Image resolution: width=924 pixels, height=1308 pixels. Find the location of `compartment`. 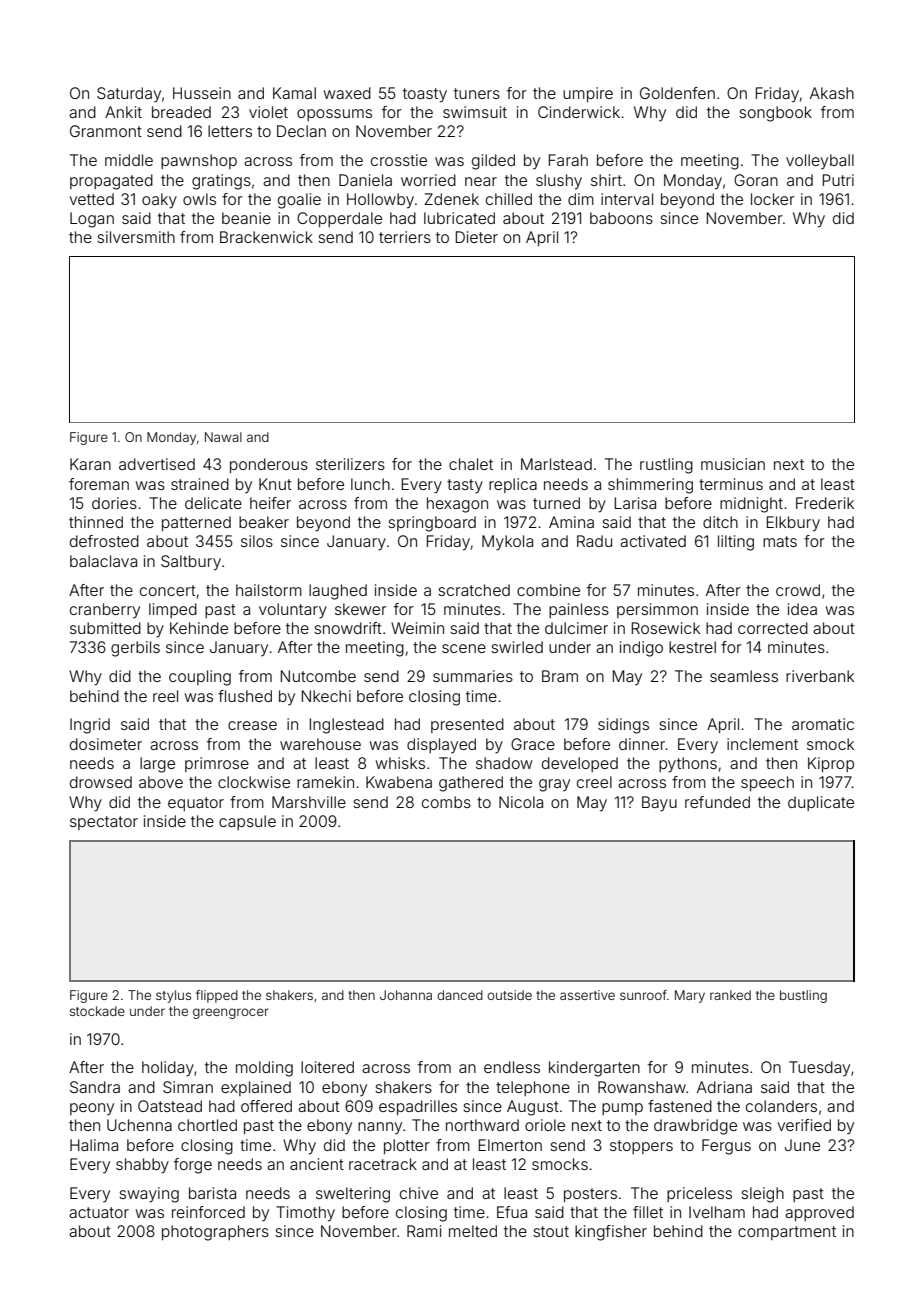

compartment is located at coordinates (787, 1233).
